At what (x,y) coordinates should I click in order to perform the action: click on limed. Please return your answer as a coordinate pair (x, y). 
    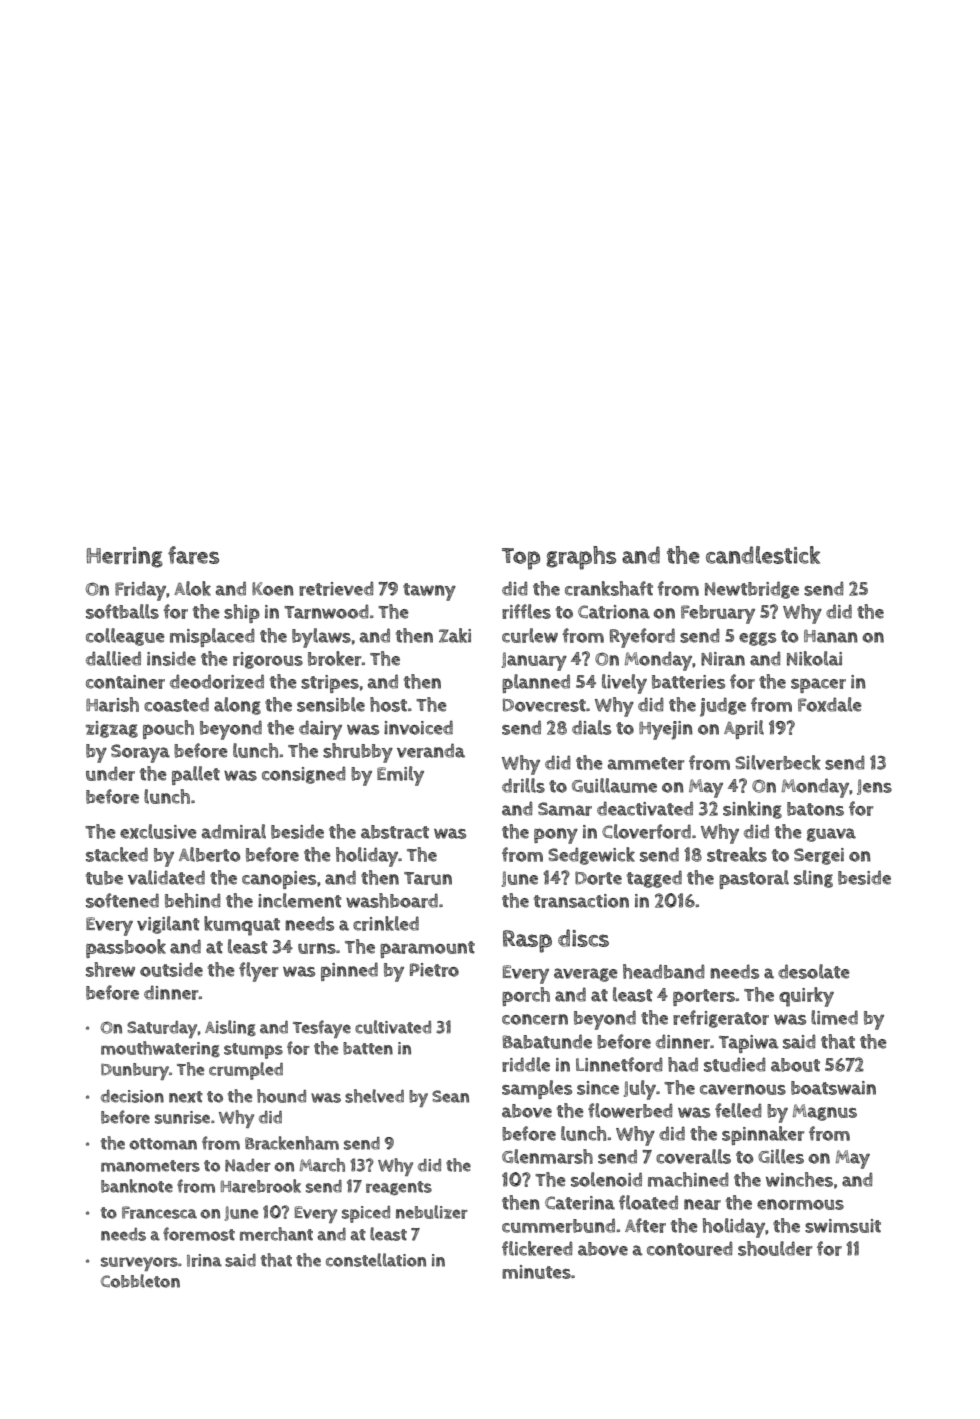
    Looking at the image, I should click on (834, 1017).
